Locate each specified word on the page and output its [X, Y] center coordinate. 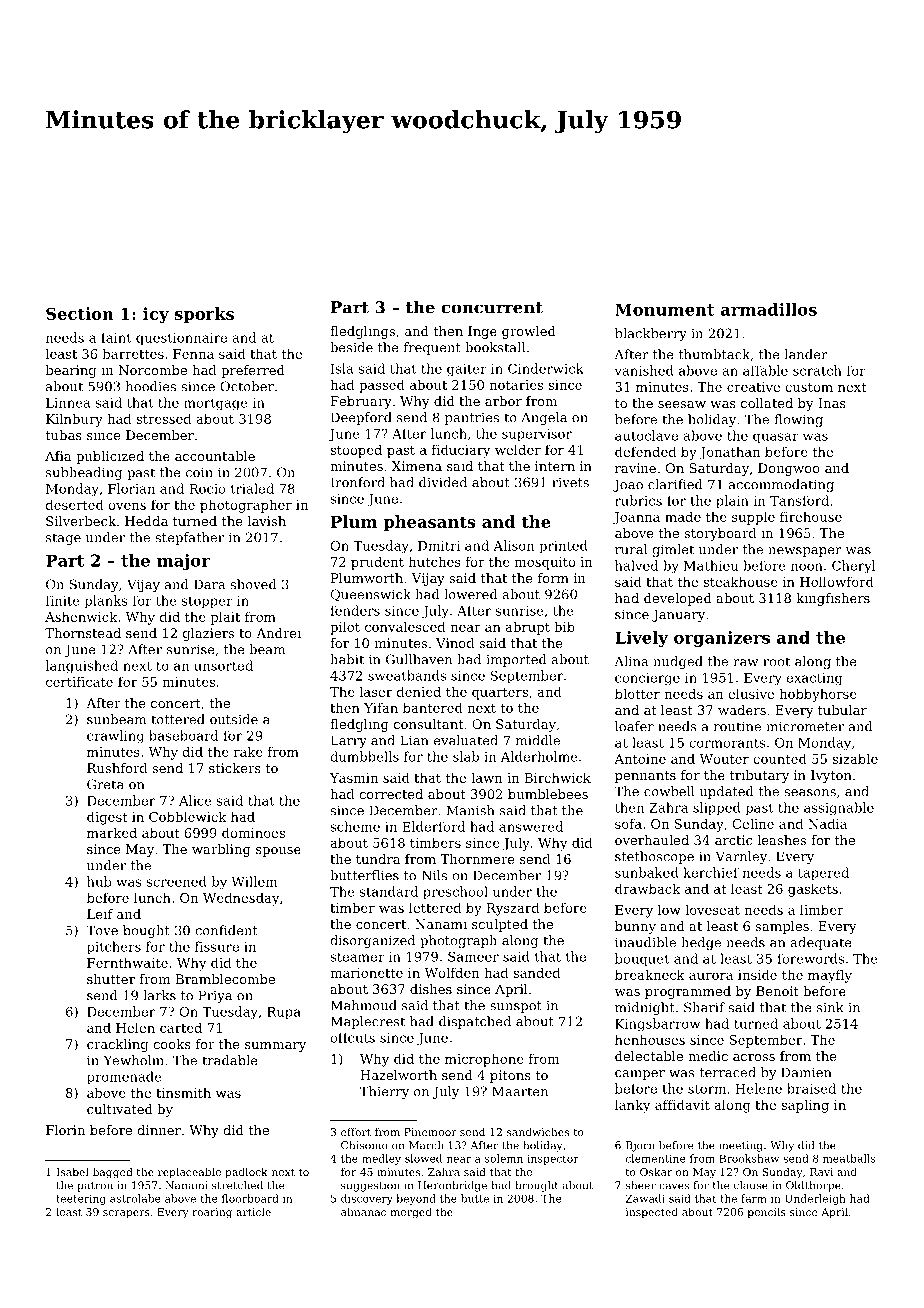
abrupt [527, 628]
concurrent [492, 308]
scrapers [126, 1214]
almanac [363, 1212]
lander [806, 354]
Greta [105, 784]
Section [80, 313]
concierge [647, 679]
